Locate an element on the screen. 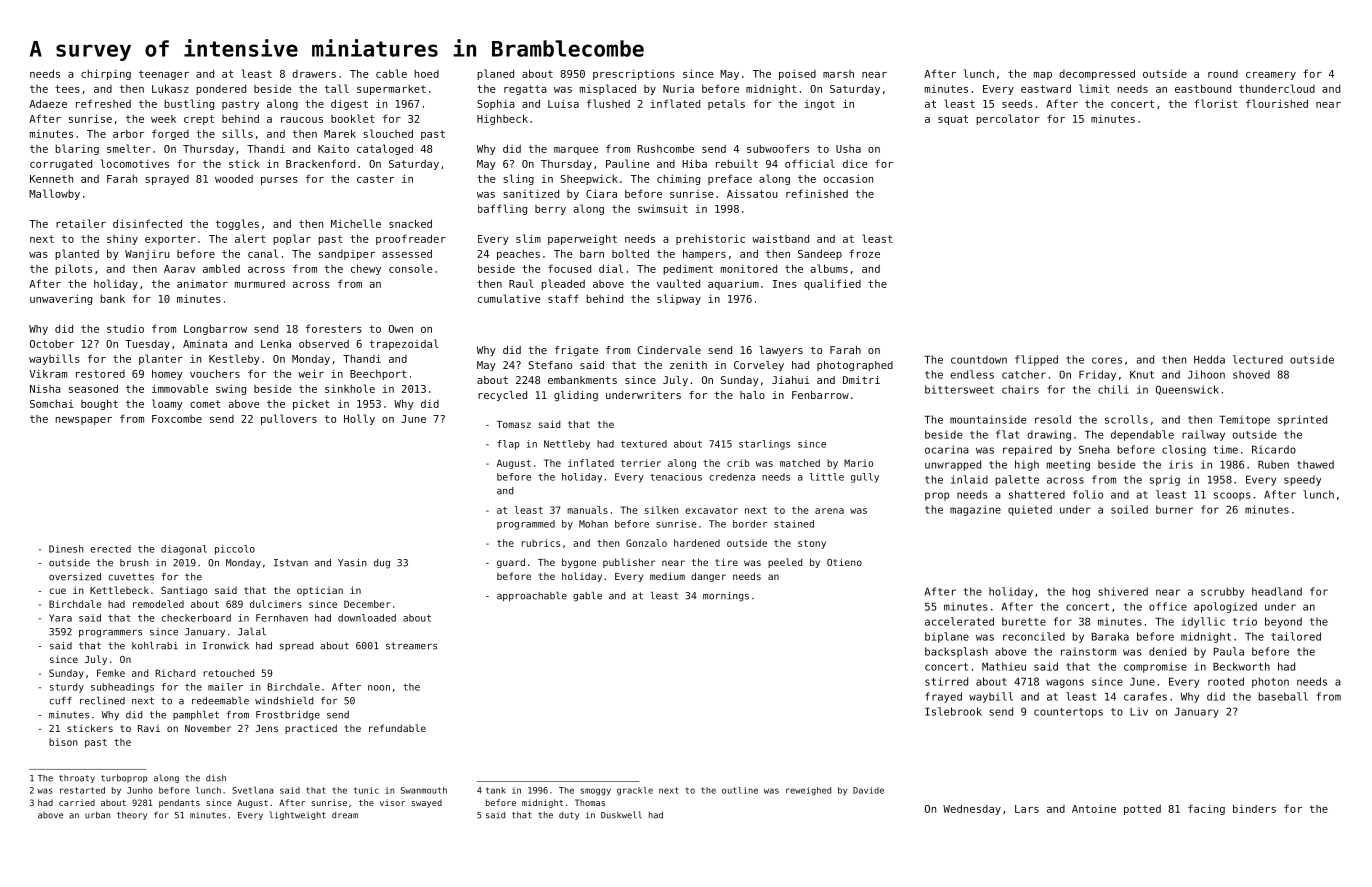 The width and height of the screenshot is (1372, 887). Cindervale is located at coordinates (669, 350).
